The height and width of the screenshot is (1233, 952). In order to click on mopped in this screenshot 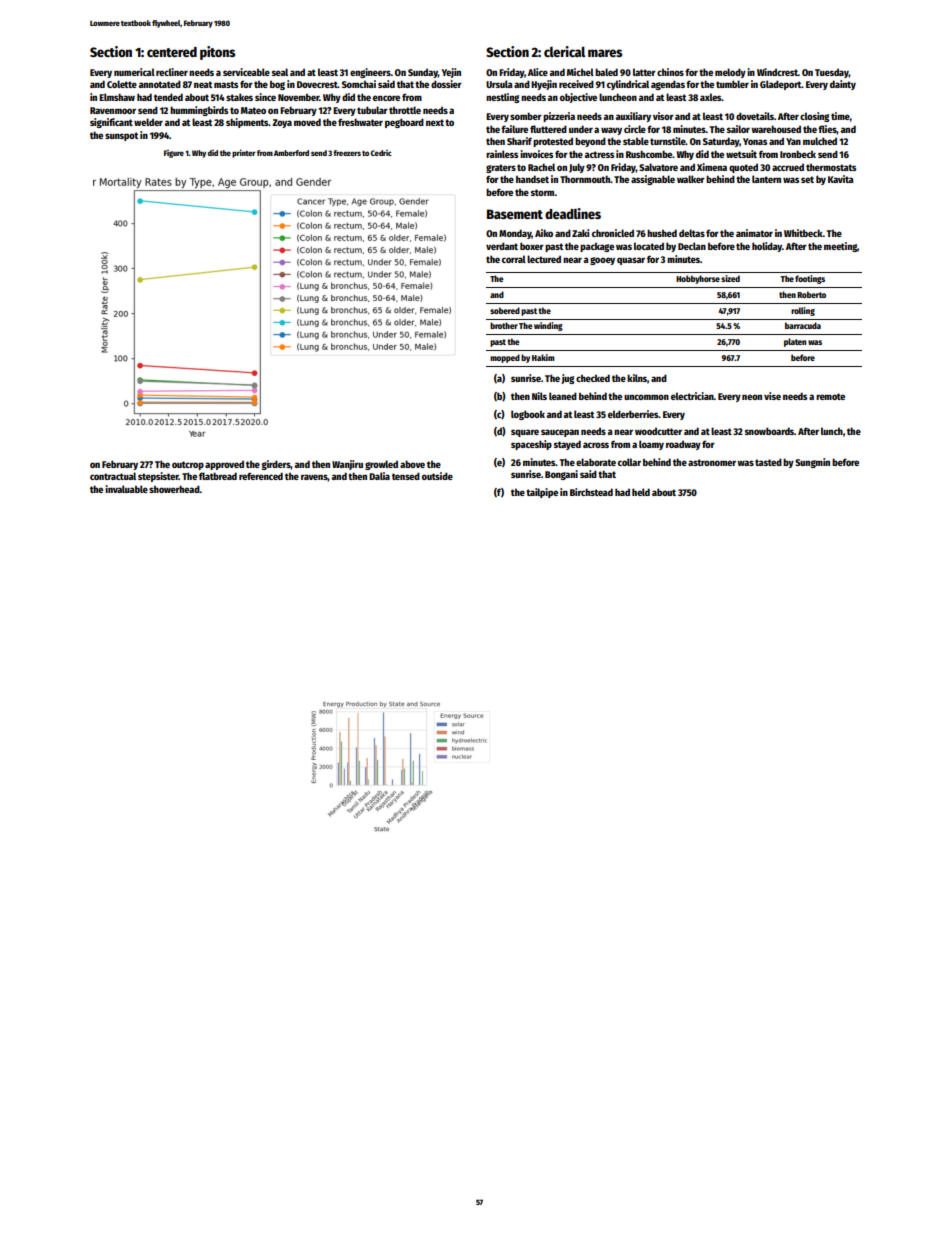, I will do `click(505, 358)`.
